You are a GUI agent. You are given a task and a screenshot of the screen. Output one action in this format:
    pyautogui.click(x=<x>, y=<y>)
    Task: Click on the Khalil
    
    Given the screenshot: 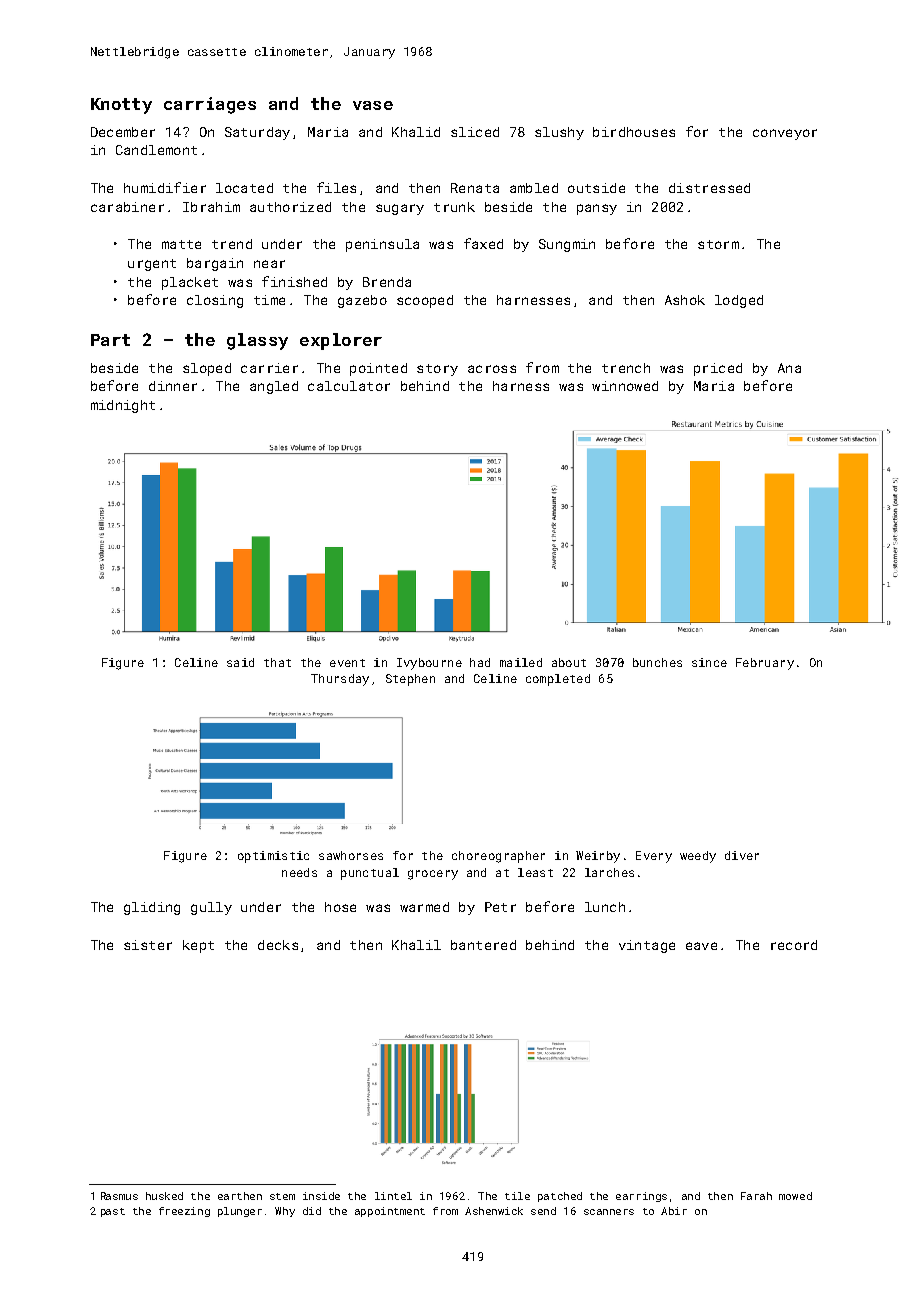 What is the action you would take?
    pyautogui.click(x=416, y=945)
